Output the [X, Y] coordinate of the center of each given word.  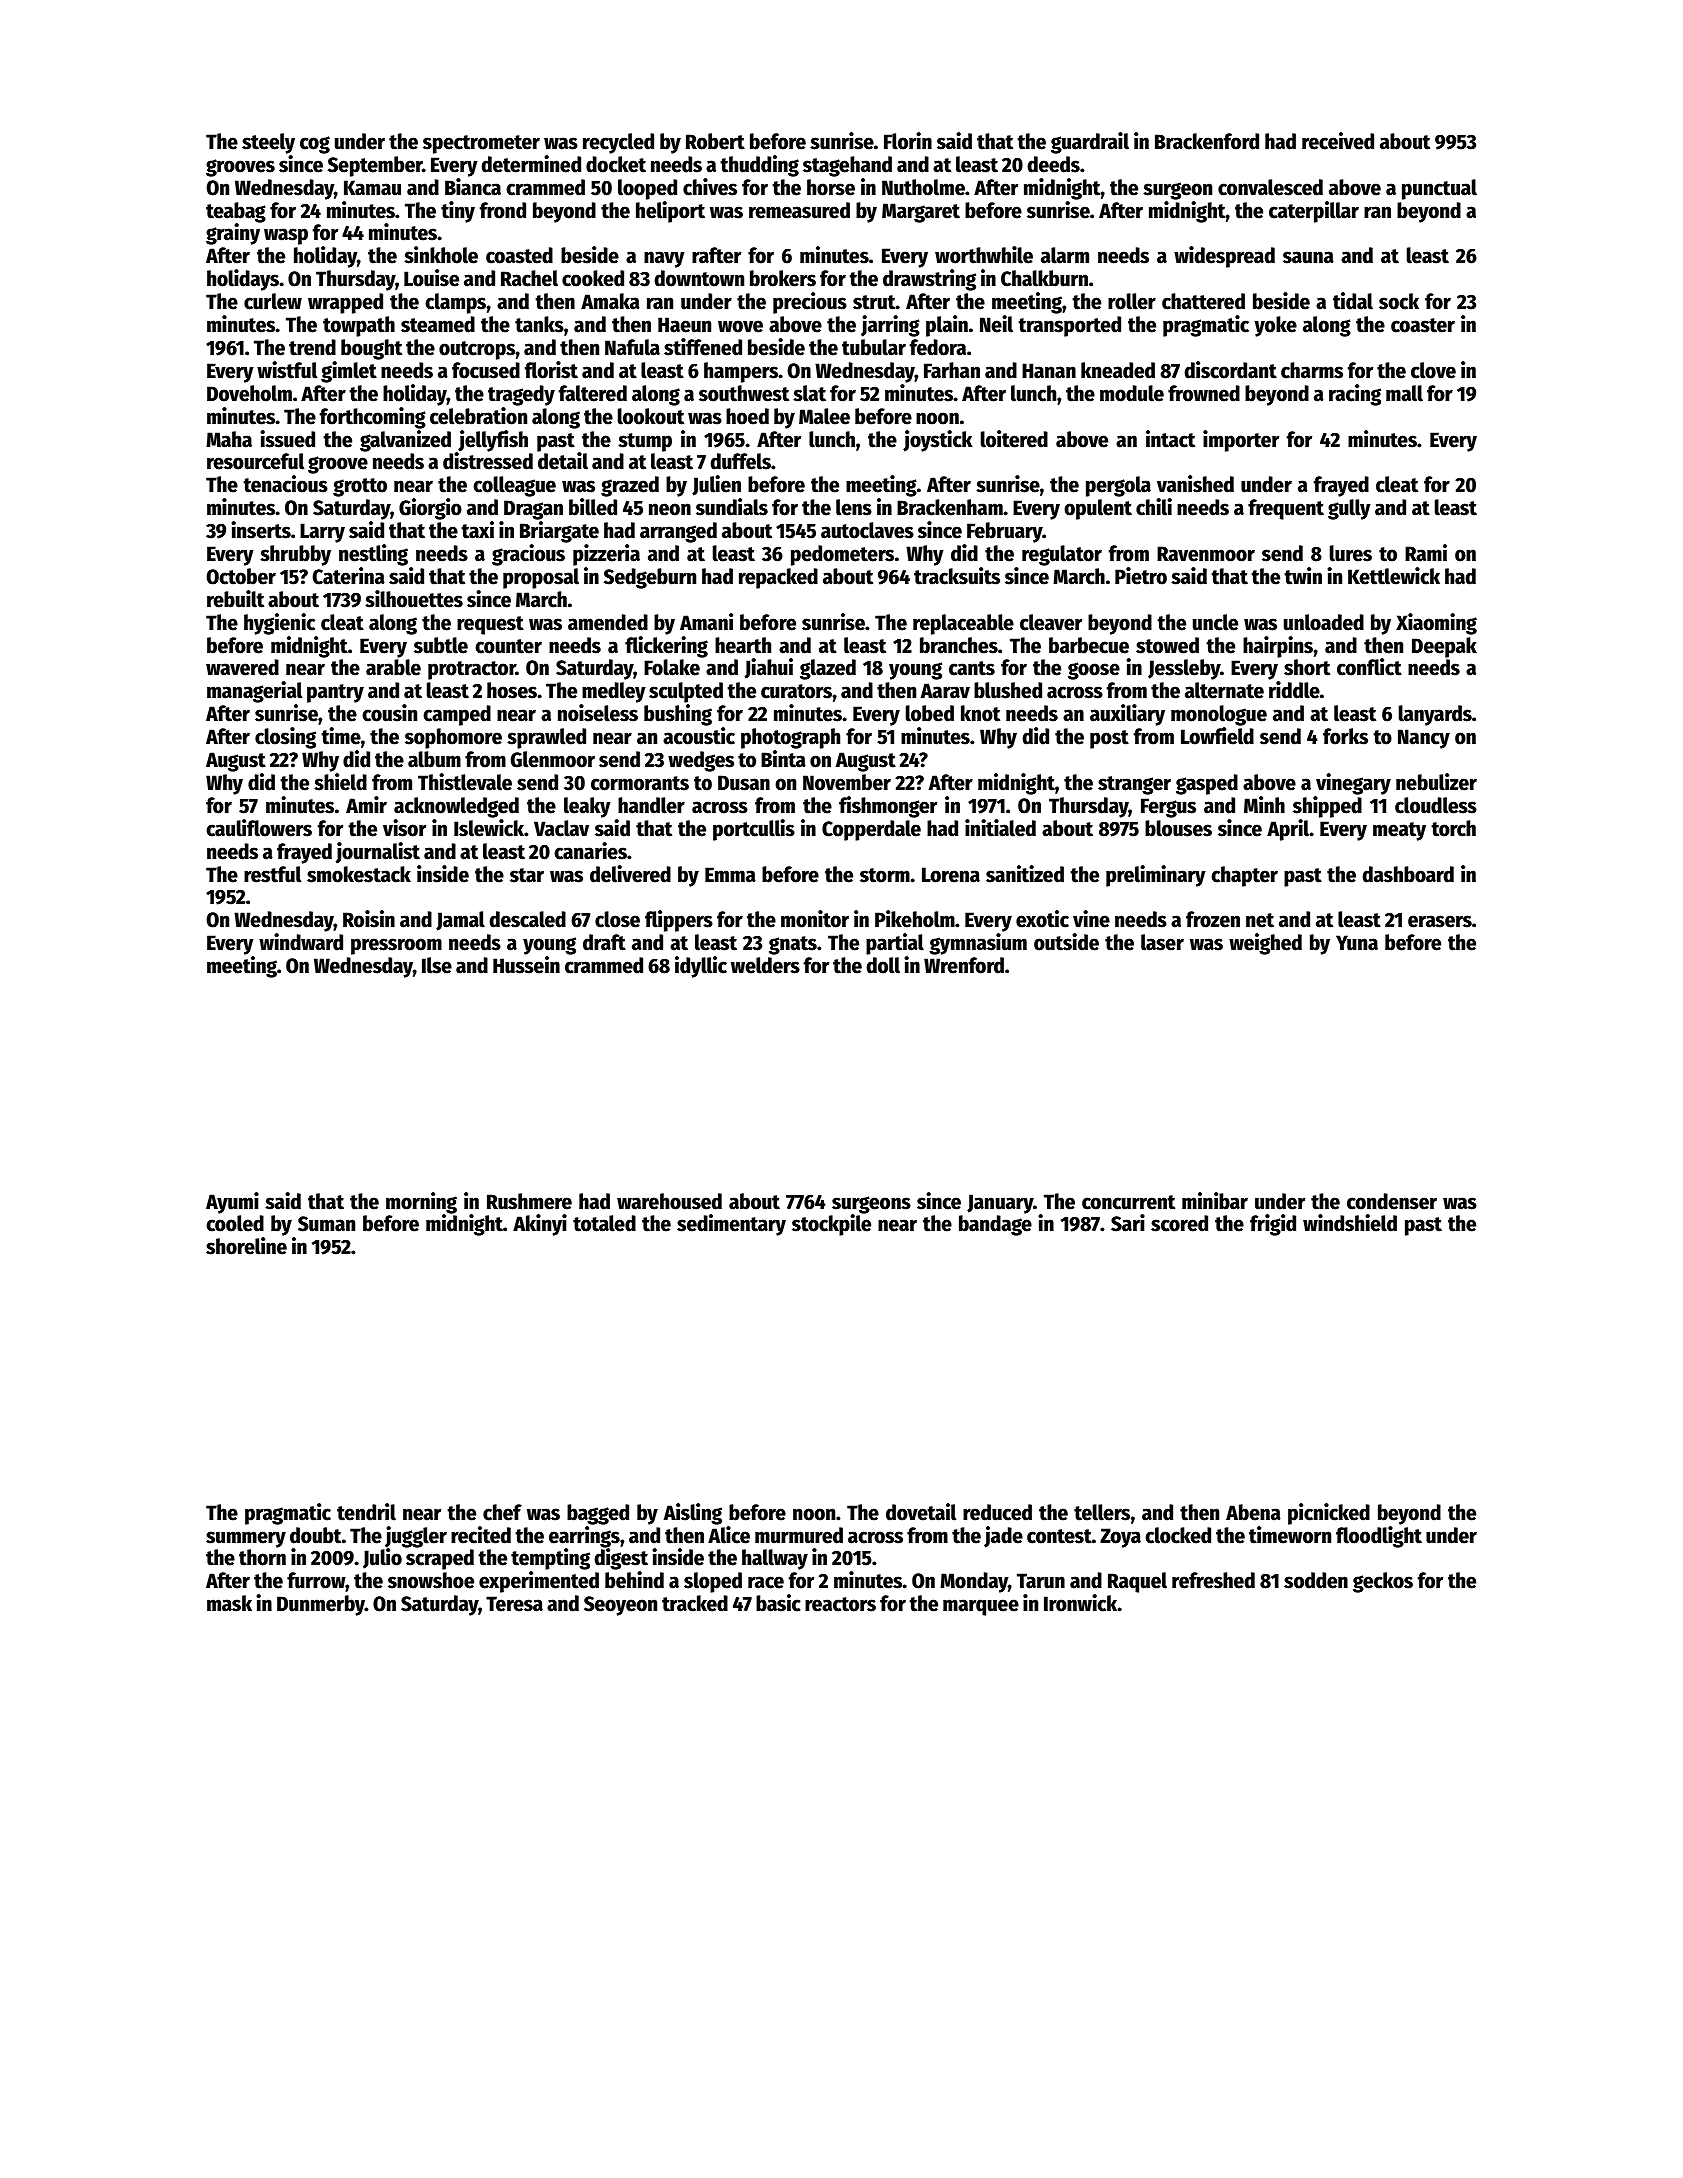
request [490, 625]
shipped [1327, 807]
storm [885, 875]
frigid [1273, 1225]
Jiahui [769, 668]
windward [301, 942]
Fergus [1168, 808]
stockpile [831, 1225]
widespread [1224, 257]
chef [502, 1512]
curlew [273, 301]
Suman [326, 1224]
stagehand [847, 166]
